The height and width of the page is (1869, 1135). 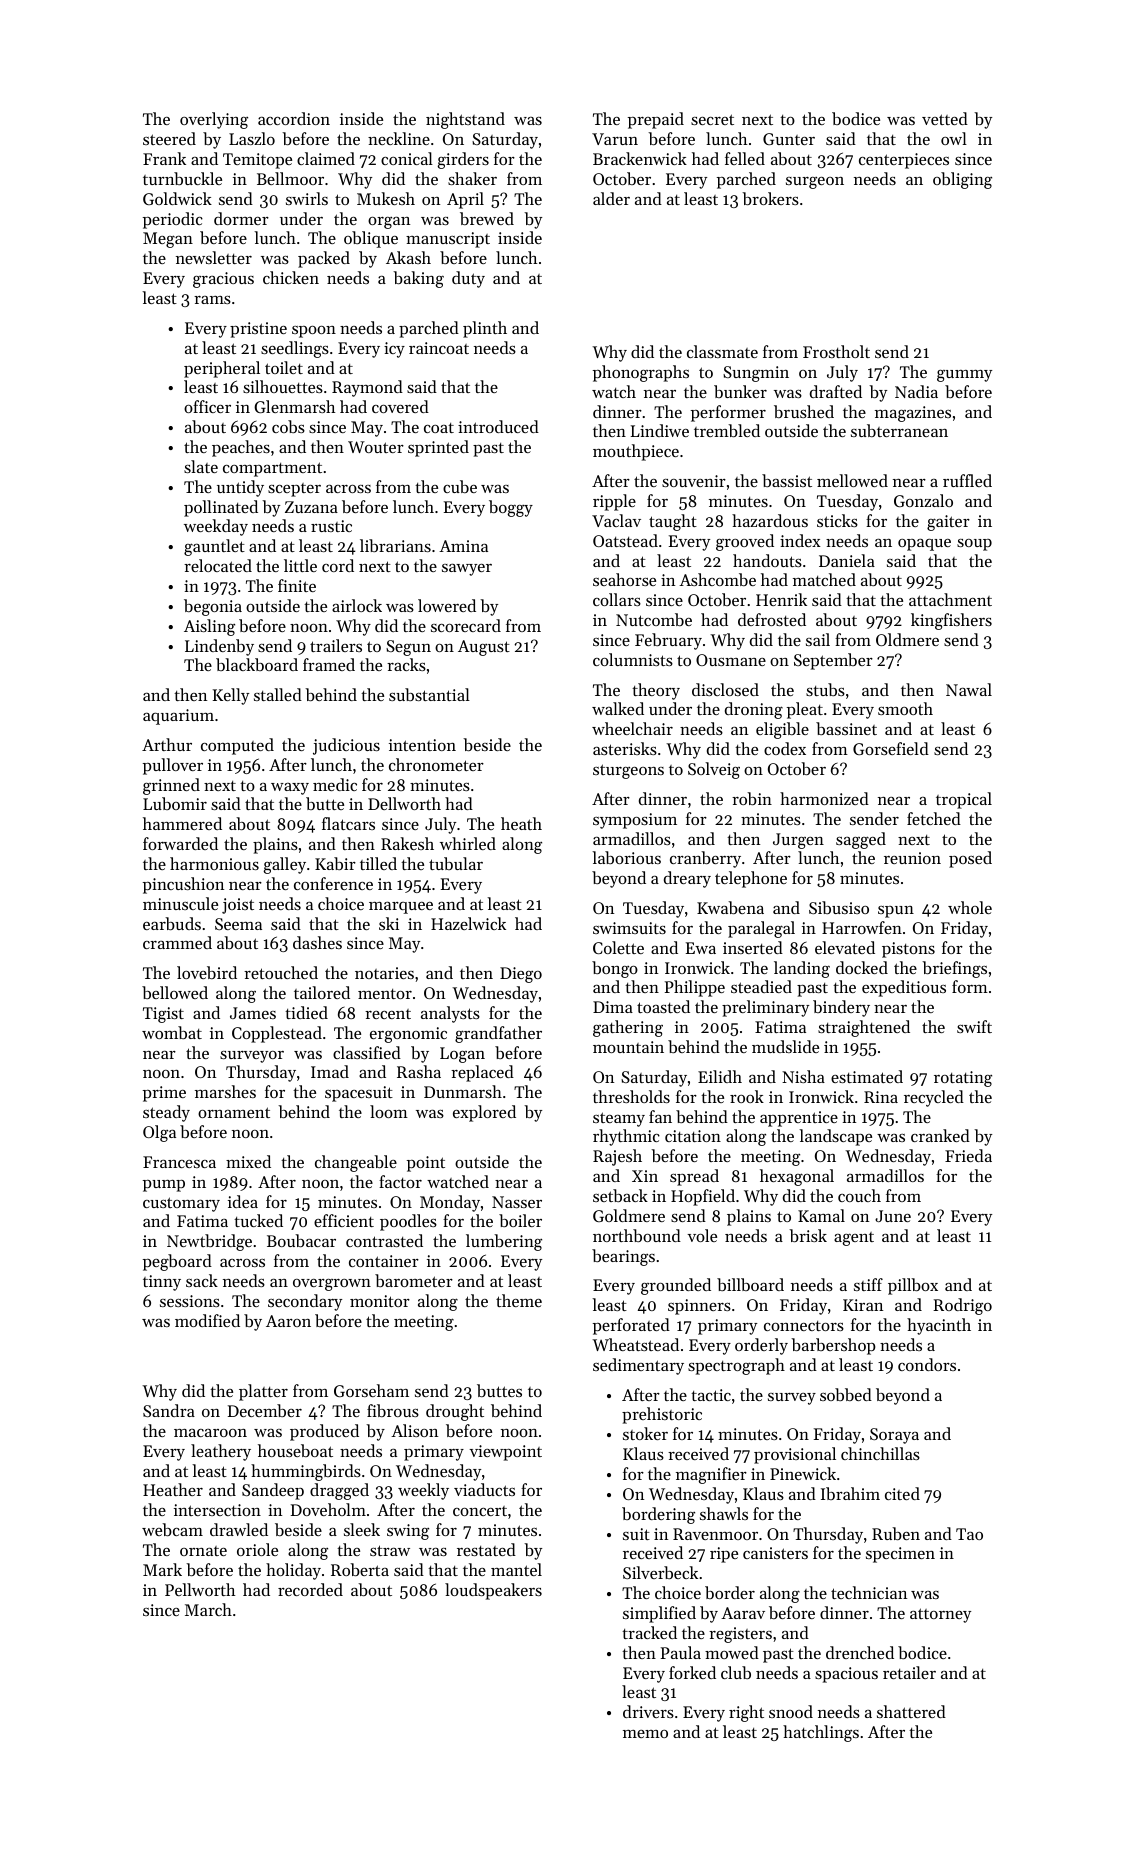 I want to click on Frostholt, so click(x=836, y=351).
